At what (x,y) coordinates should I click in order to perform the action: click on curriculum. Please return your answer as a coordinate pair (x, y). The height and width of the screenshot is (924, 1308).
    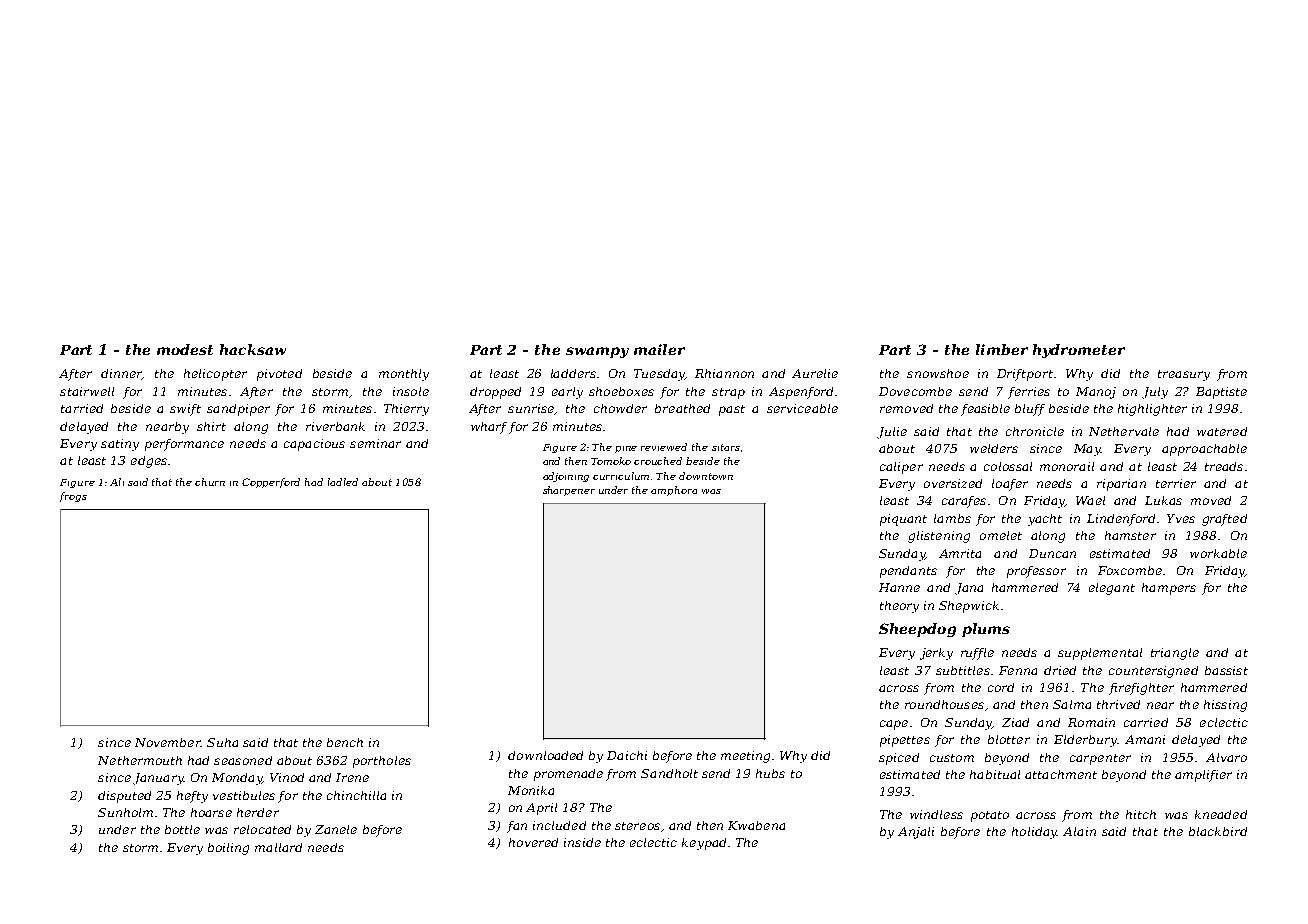
    Looking at the image, I should click on (621, 476).
